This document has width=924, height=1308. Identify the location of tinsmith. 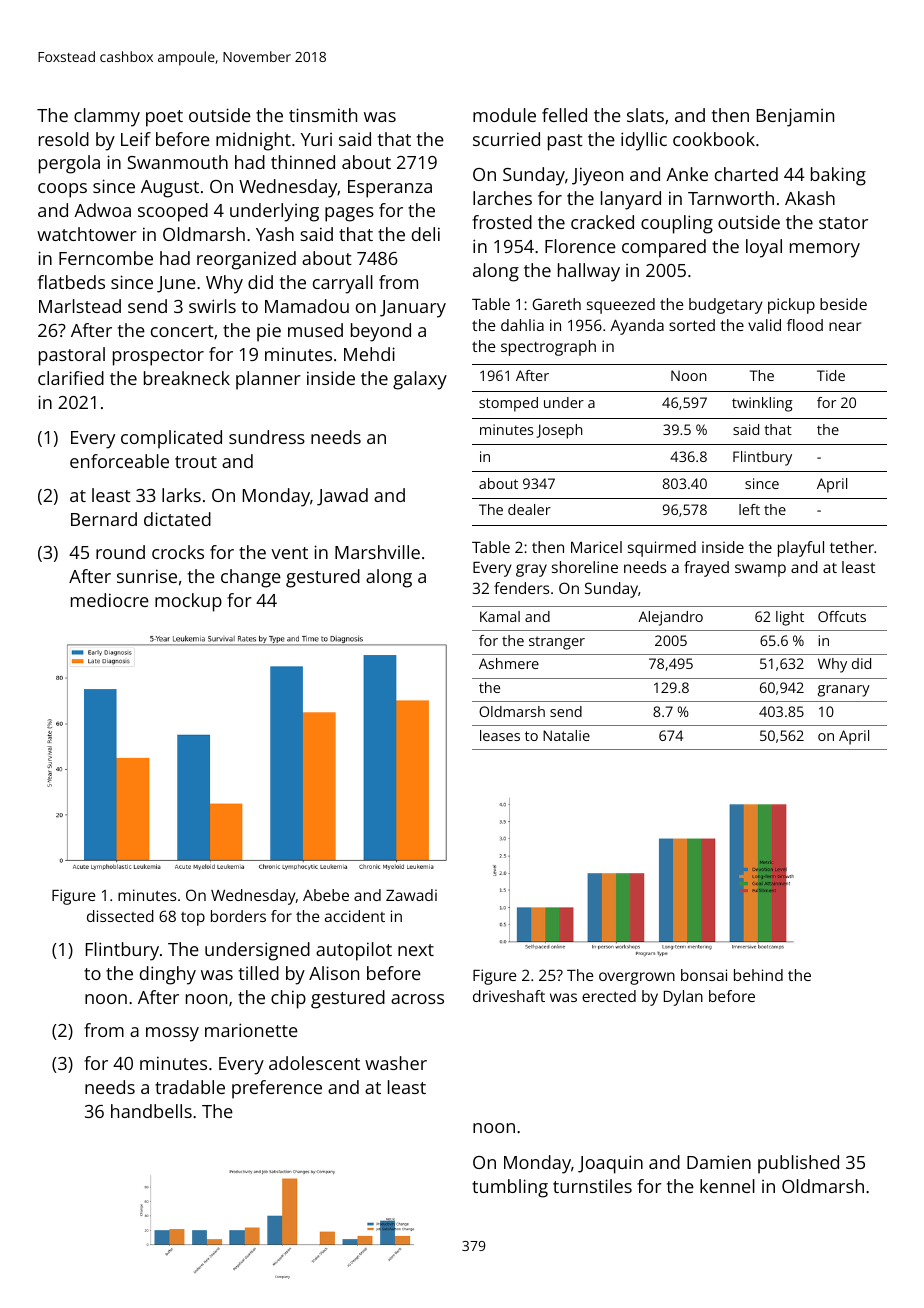
(323, 115).
